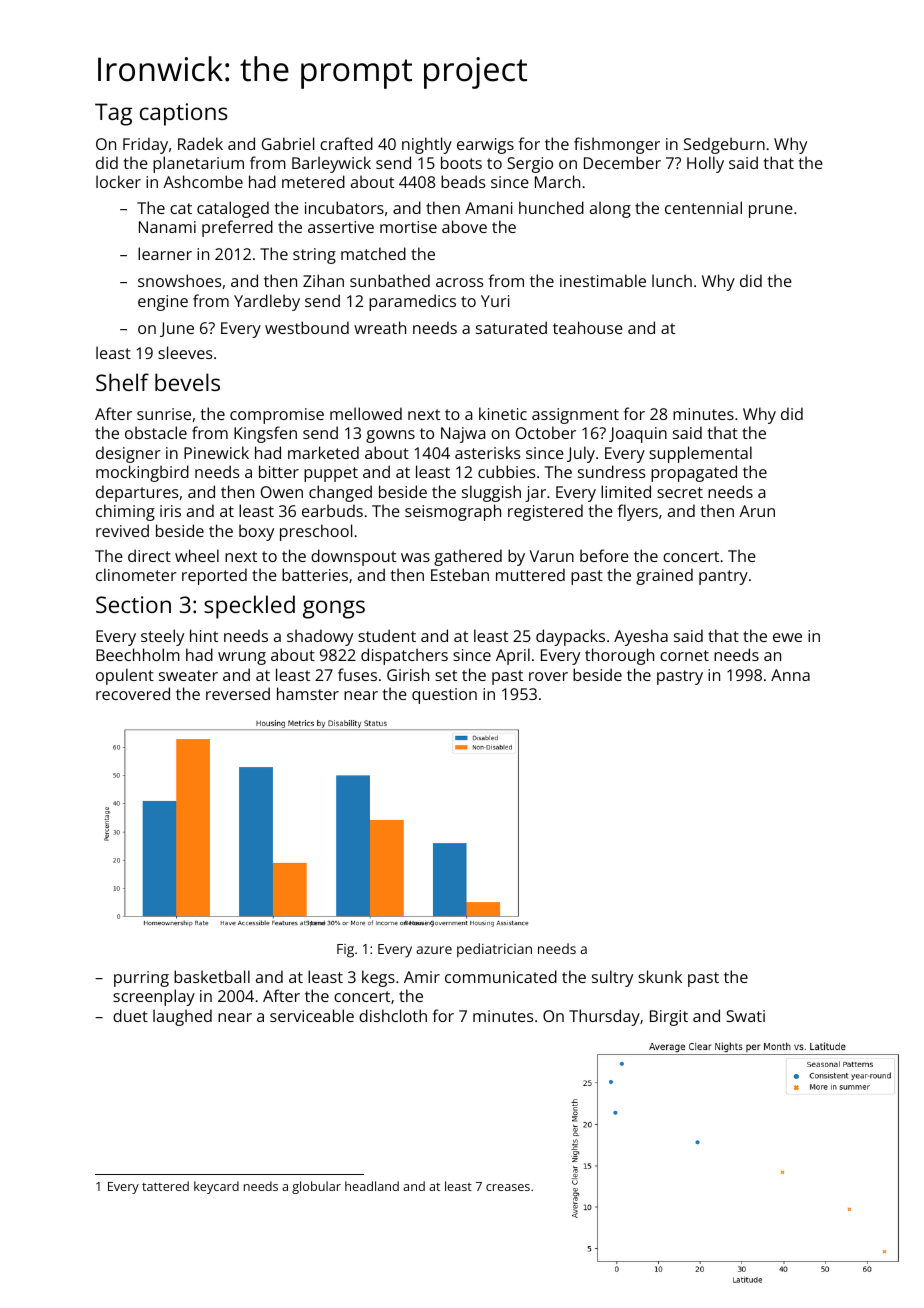 This screenshot has width=924, height=1308. What do you see at coordinates (790, 675) in the screenshot?
I see `Anna` at bounding box center [790, 675].
